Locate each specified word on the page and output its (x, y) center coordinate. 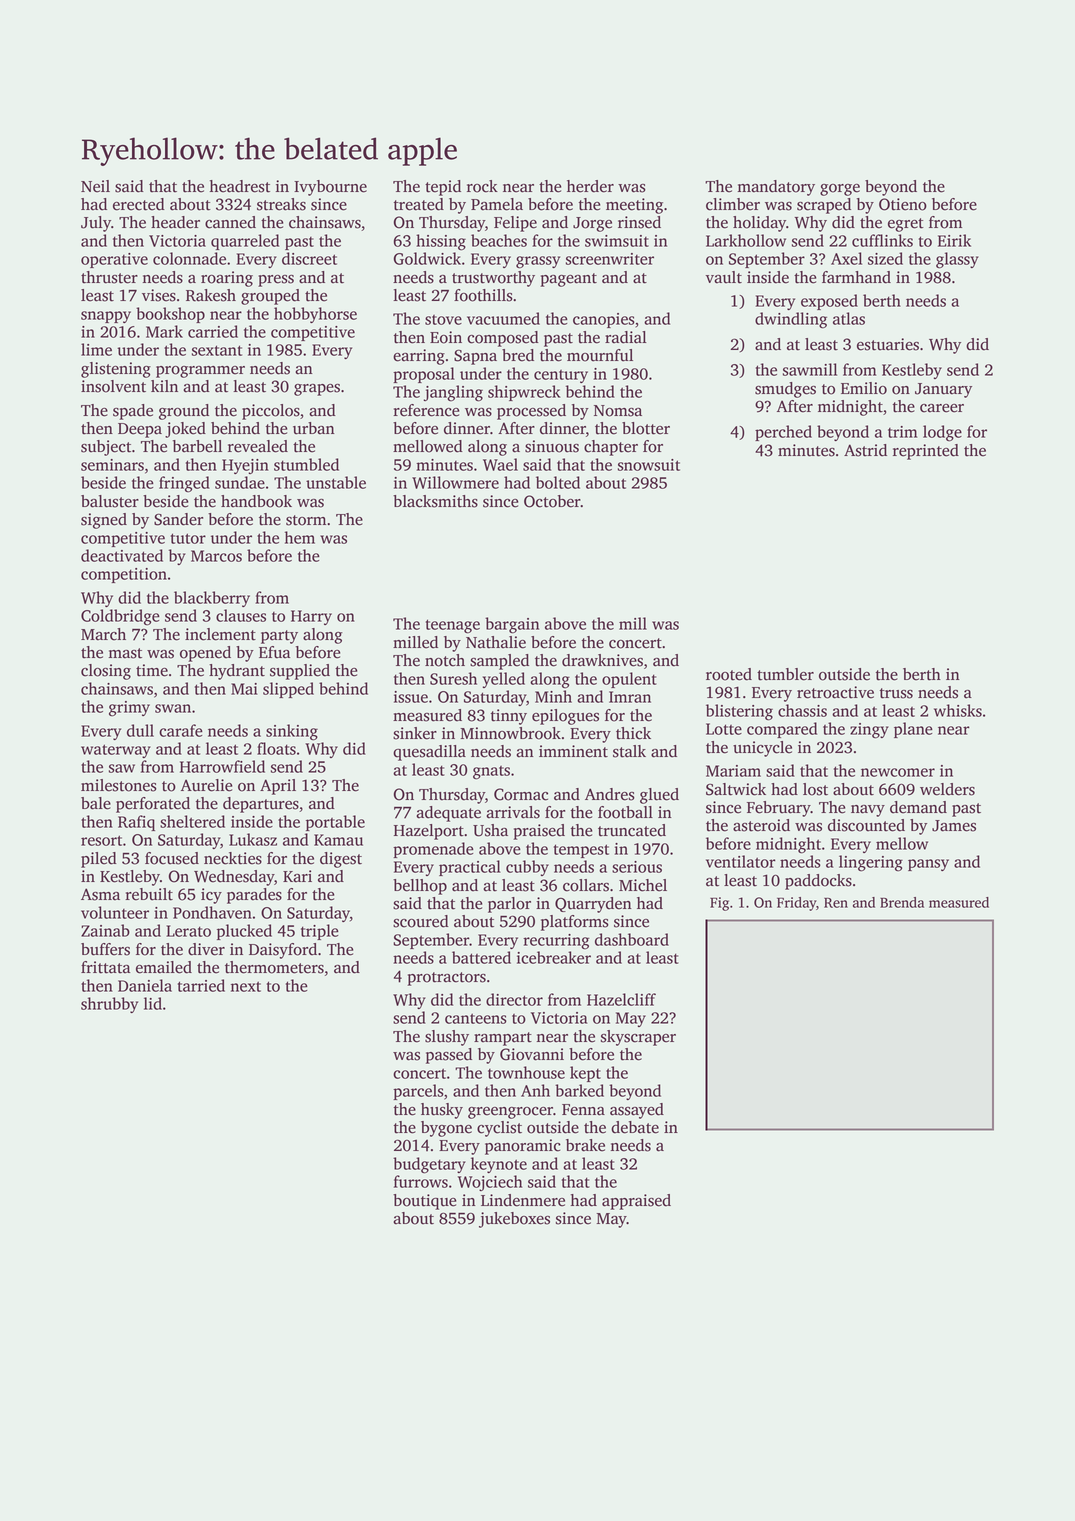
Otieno (903, 204)
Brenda (902, 902)
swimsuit (617, 241)
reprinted (926, 452)
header (175, 222)
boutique (424, 1202)
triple (320, 932)
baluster (110, 501)
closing (106, 672)
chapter (611, 448)
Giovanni (532, 1054)
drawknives (602, 660)
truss (896, 693)
